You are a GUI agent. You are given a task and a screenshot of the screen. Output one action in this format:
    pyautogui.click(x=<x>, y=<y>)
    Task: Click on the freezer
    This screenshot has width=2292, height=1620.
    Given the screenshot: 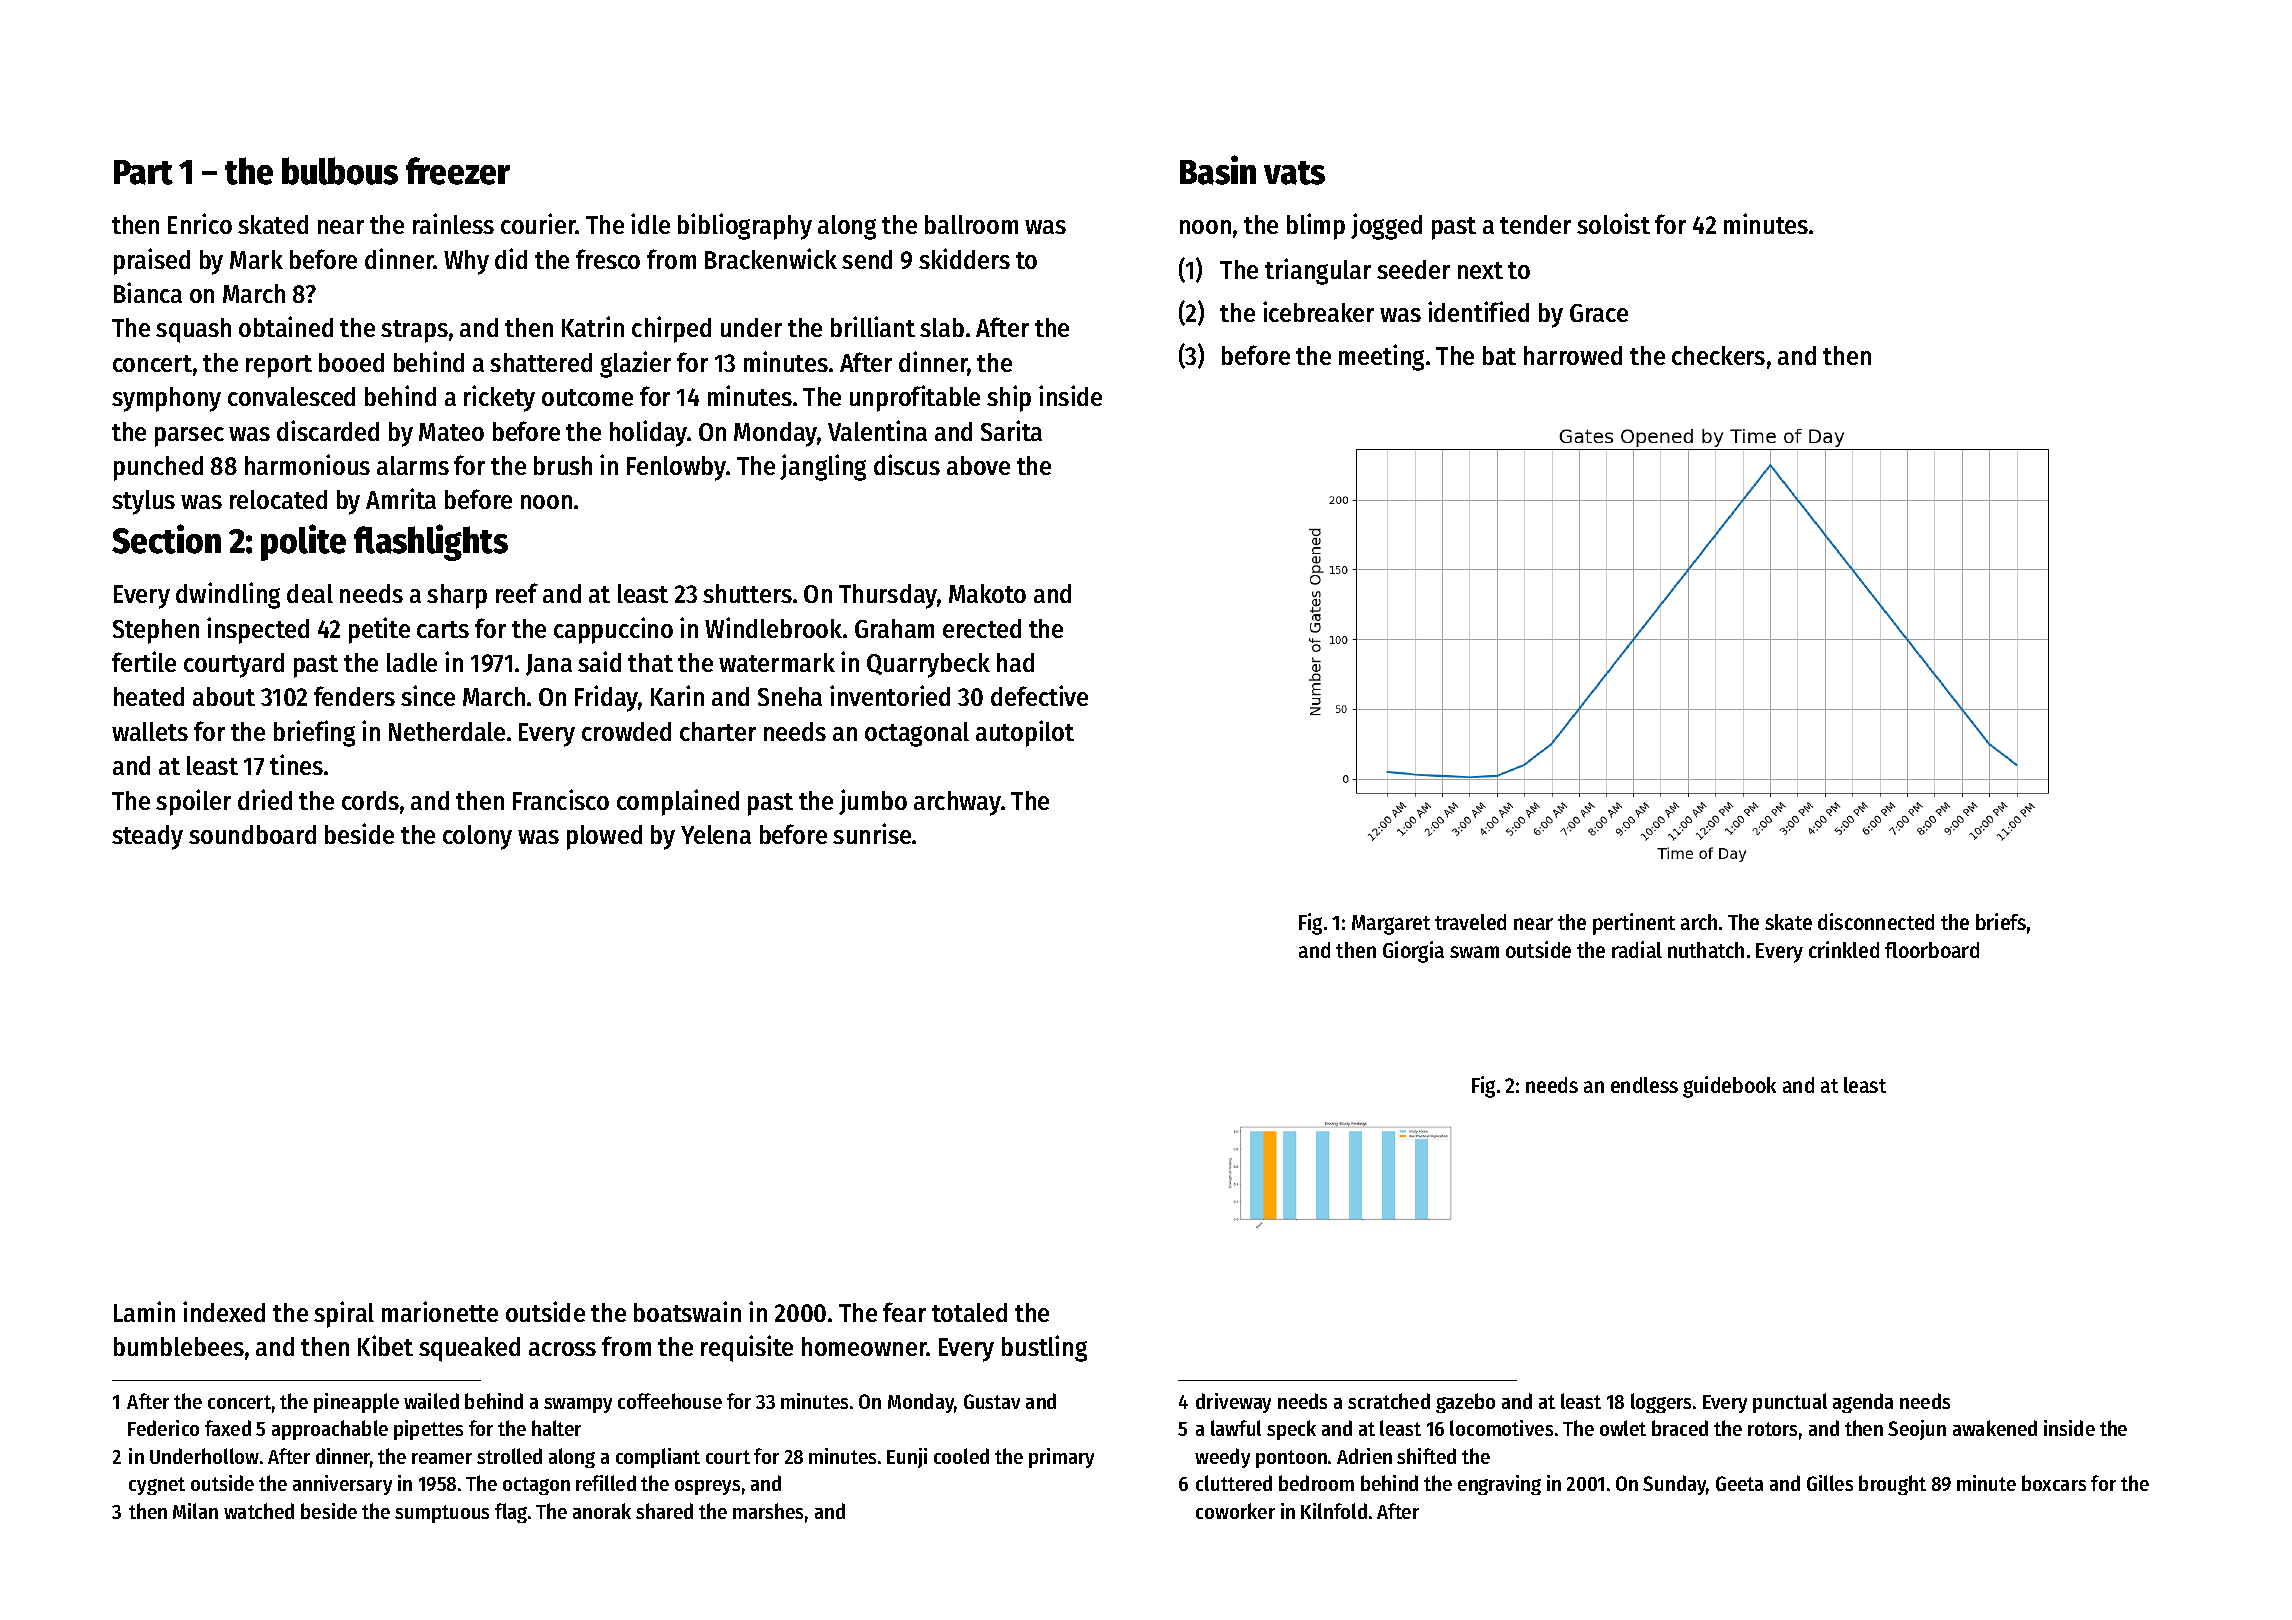 What is the action you would take?
    pyautogui.click(x=458, y=171)
